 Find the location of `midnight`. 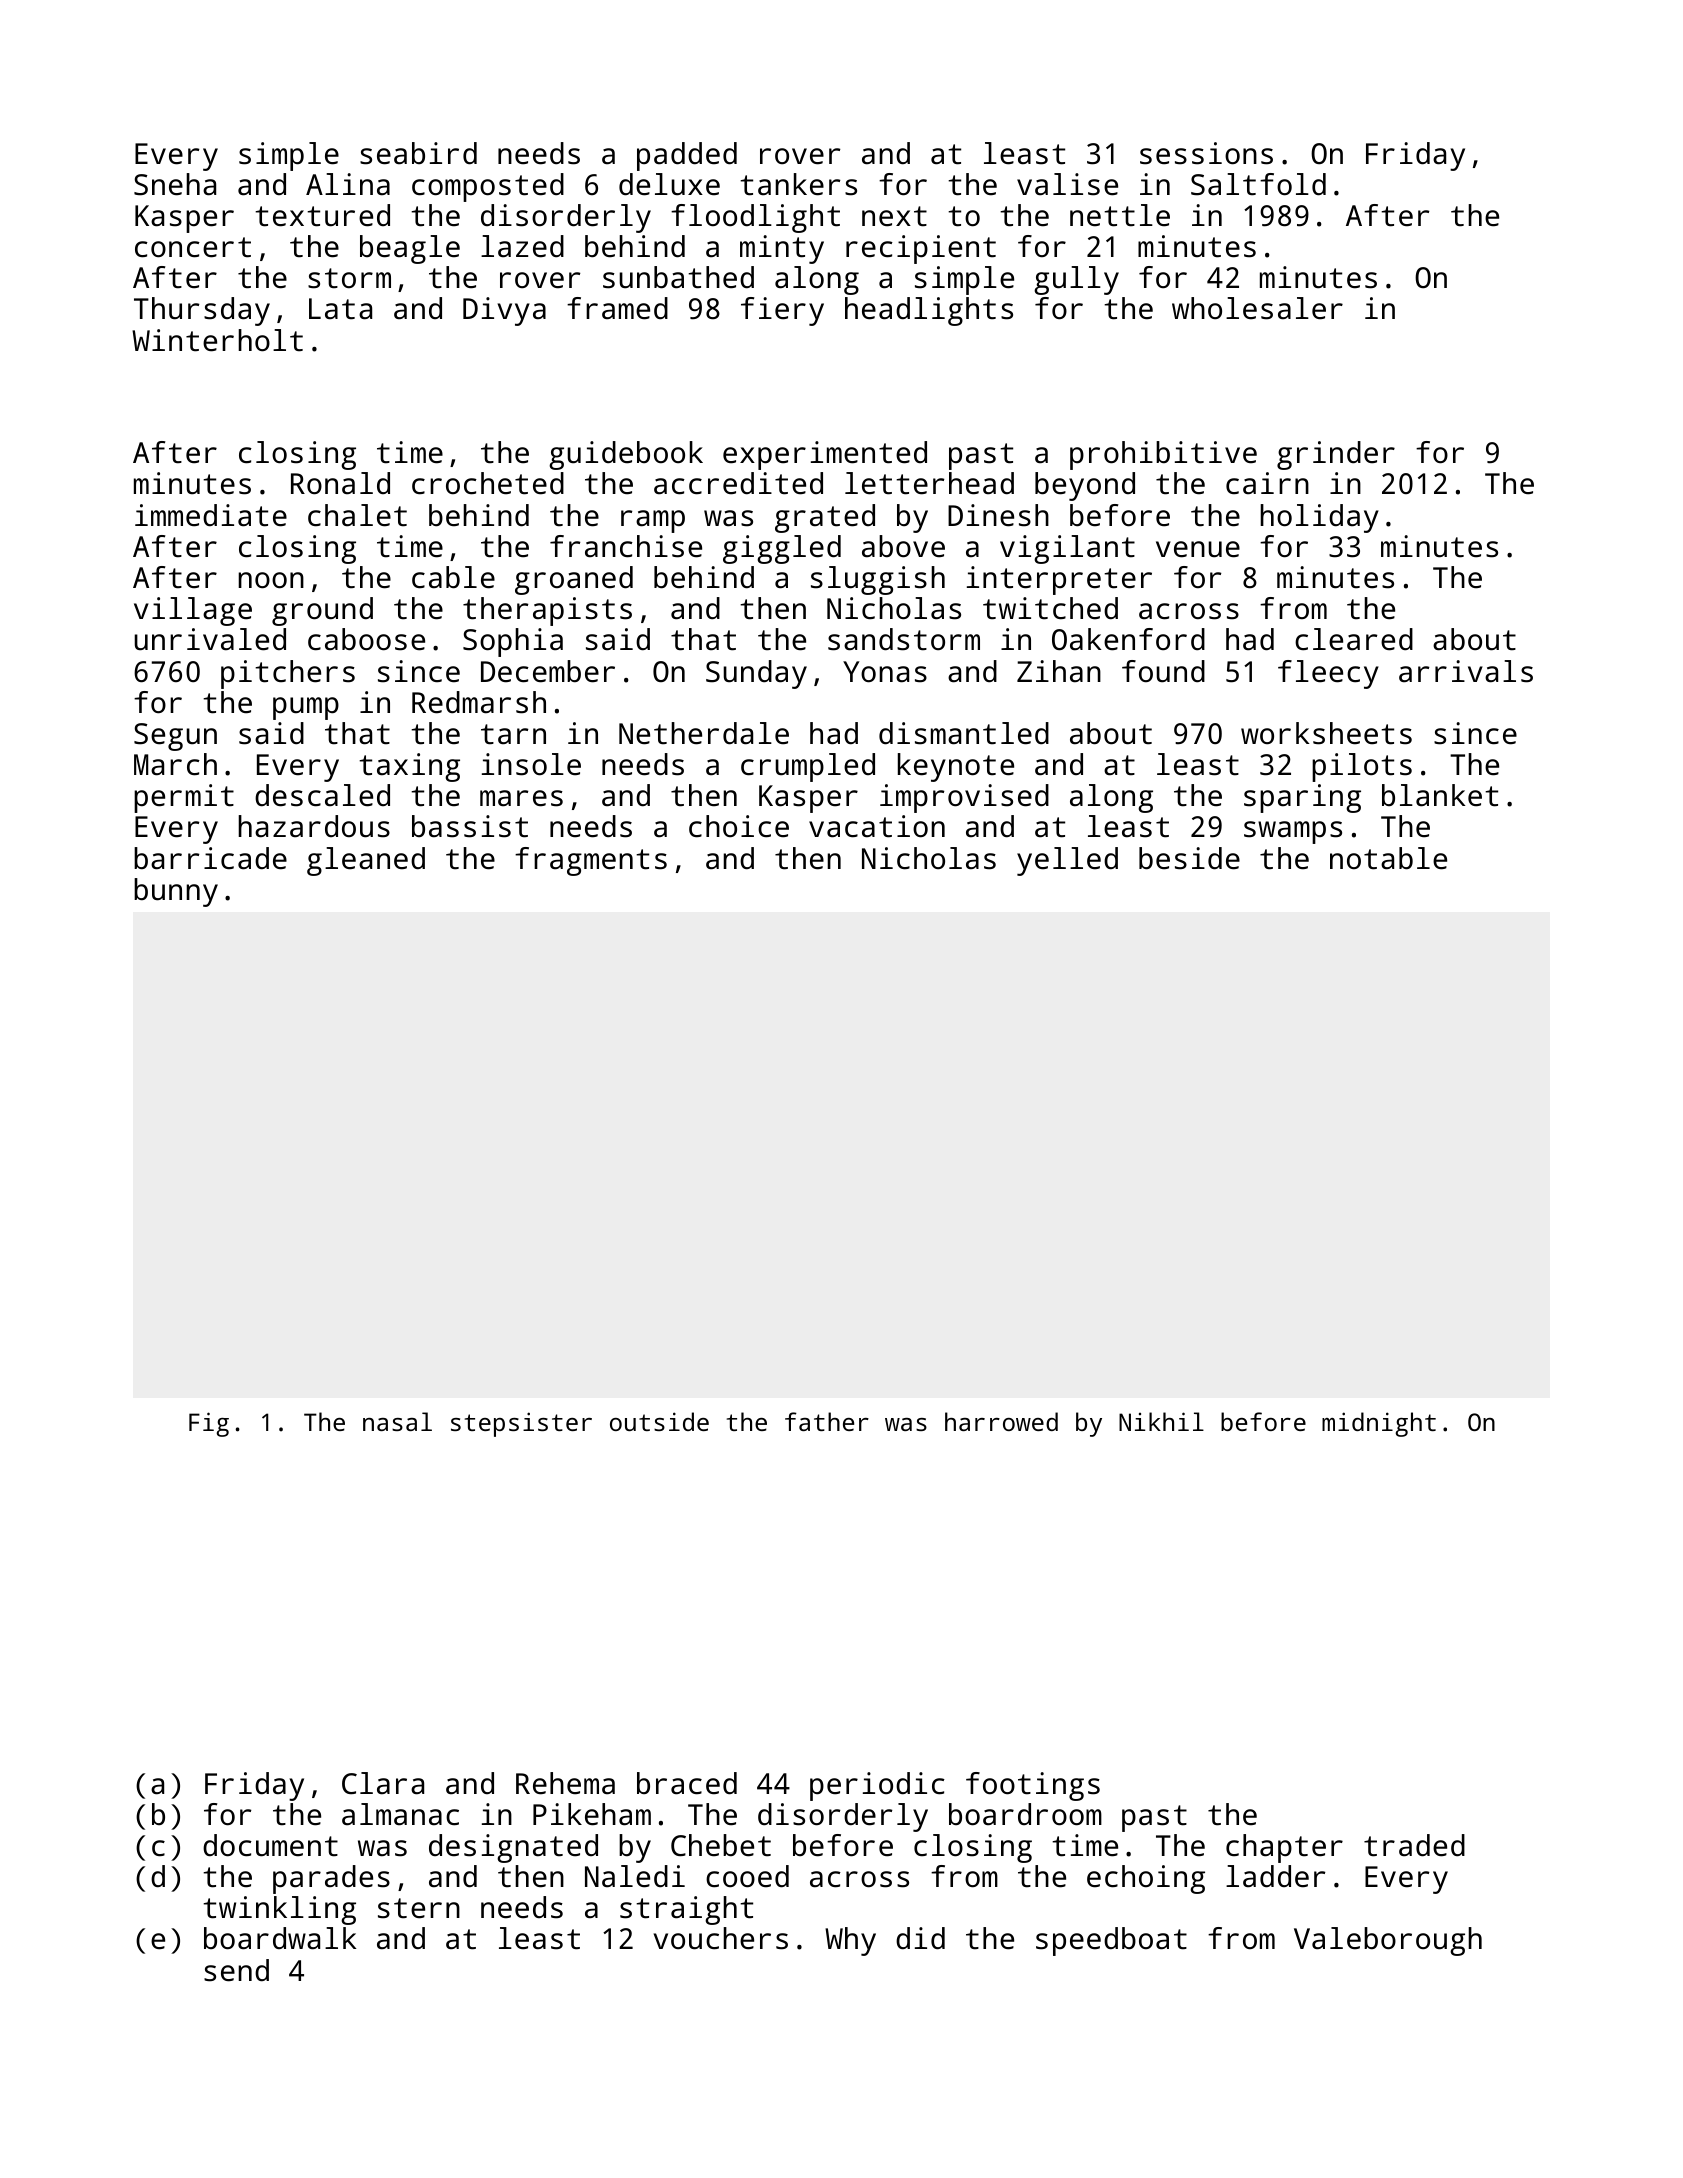

midnight is located at coordinates (1379, 1424).
